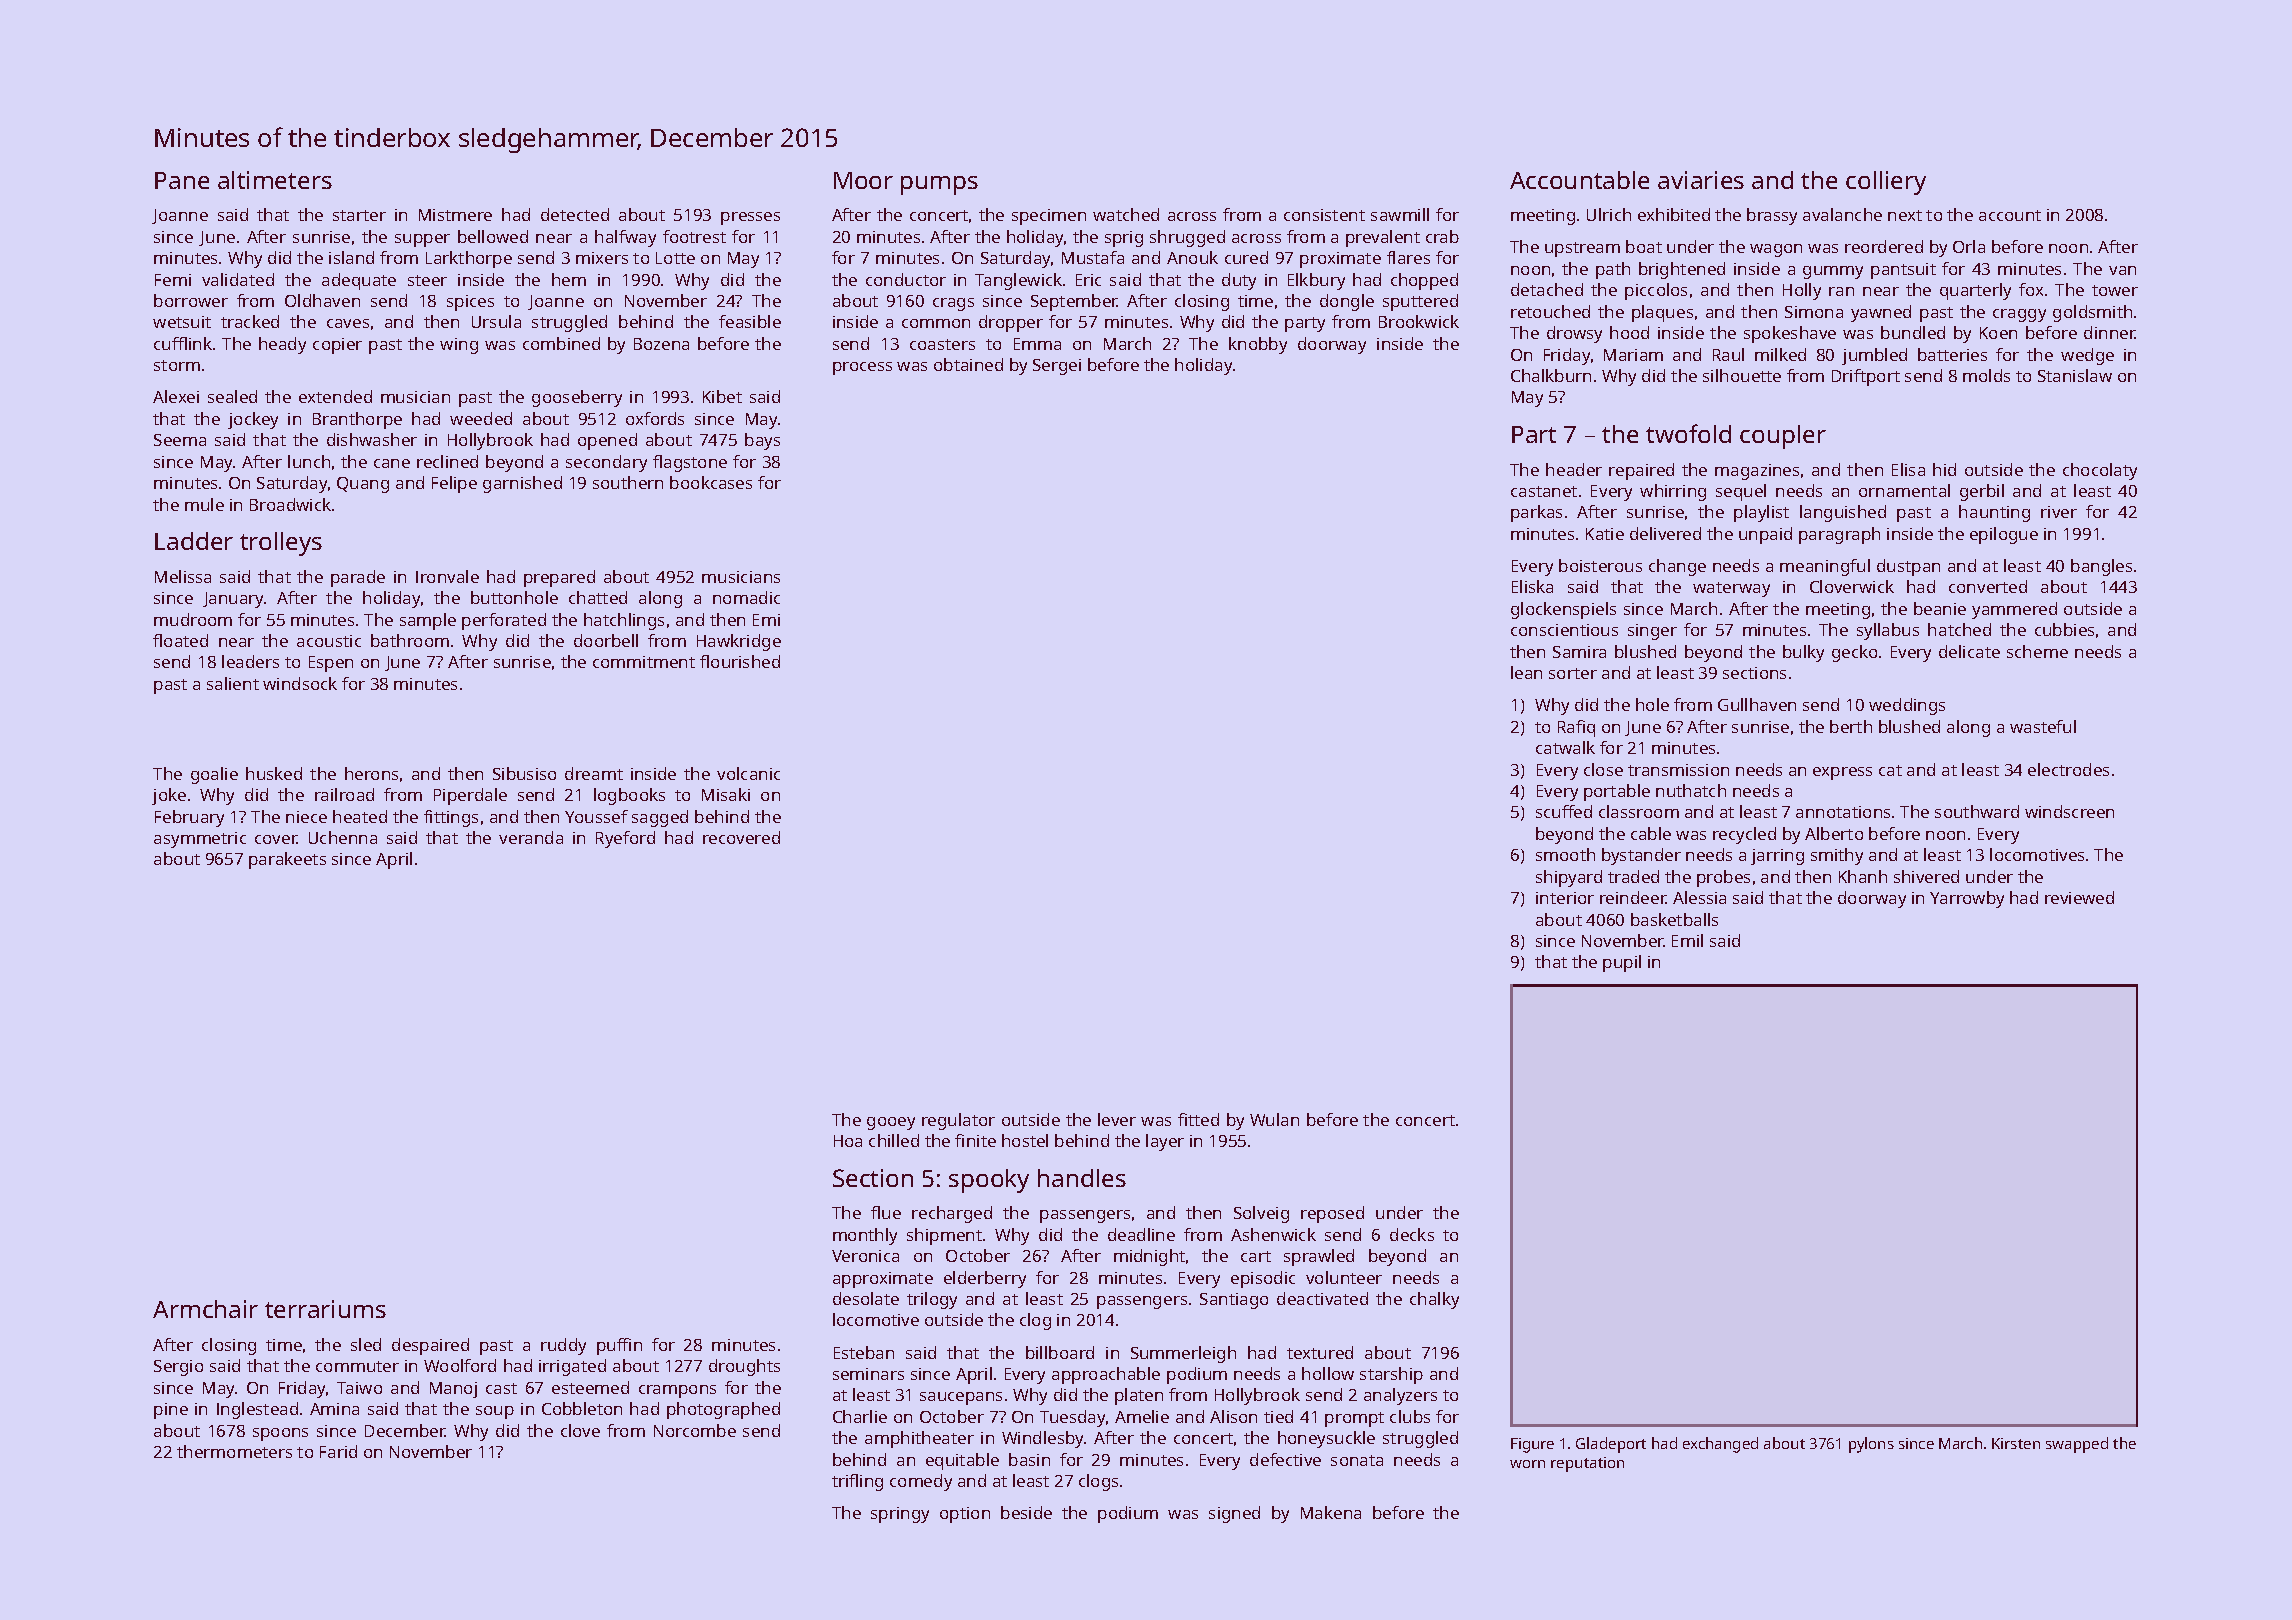 The image size is (2292, 1620). What do you see at coordinates (2077, 1445) in the screenshot?
I see `swapped` at bounding box center [2077, 1445].
